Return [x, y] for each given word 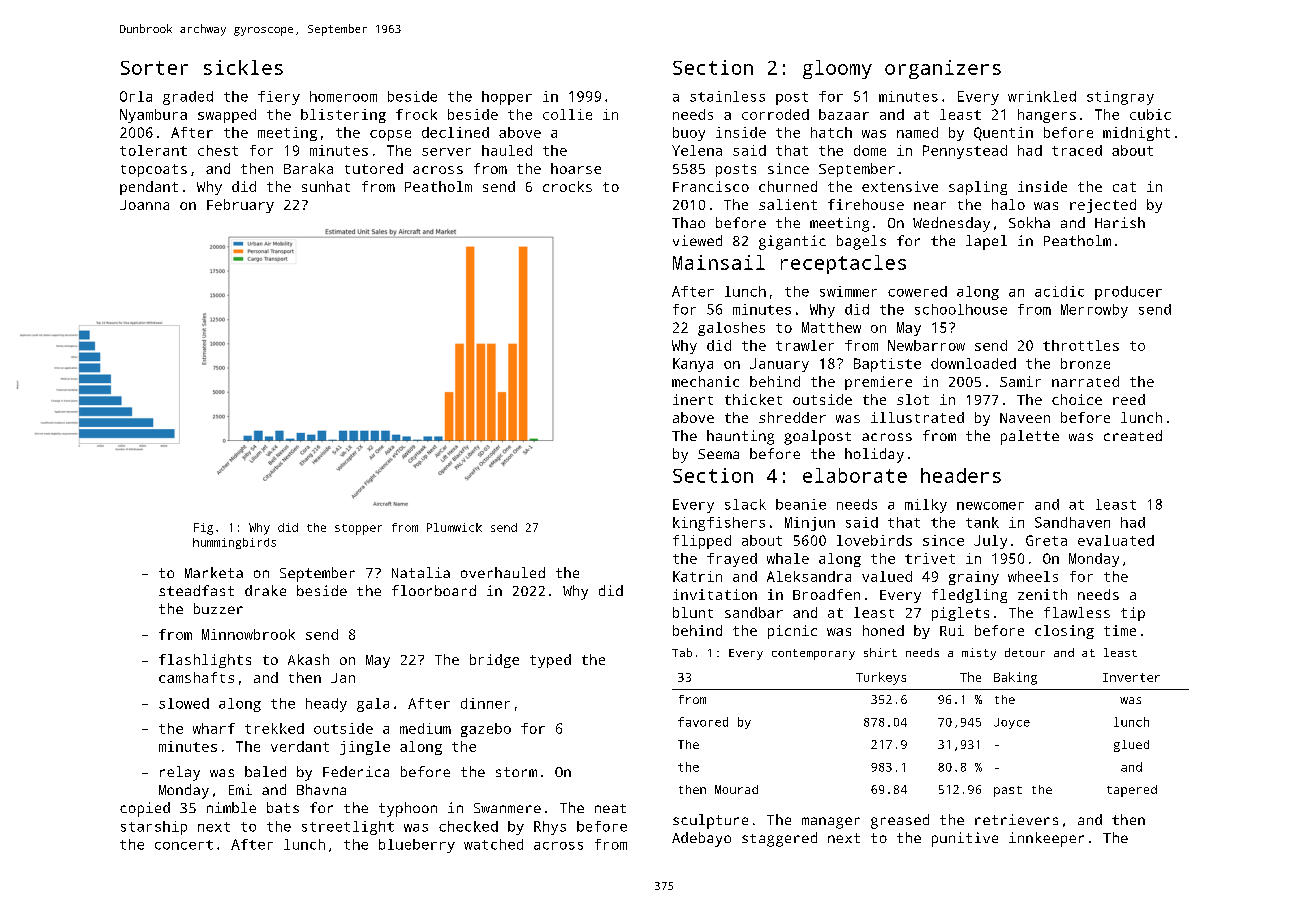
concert [184, 845]
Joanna [144, 205]
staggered [779, 839]
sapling [978, 188]
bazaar [844, 114]
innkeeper [1046, 839]
